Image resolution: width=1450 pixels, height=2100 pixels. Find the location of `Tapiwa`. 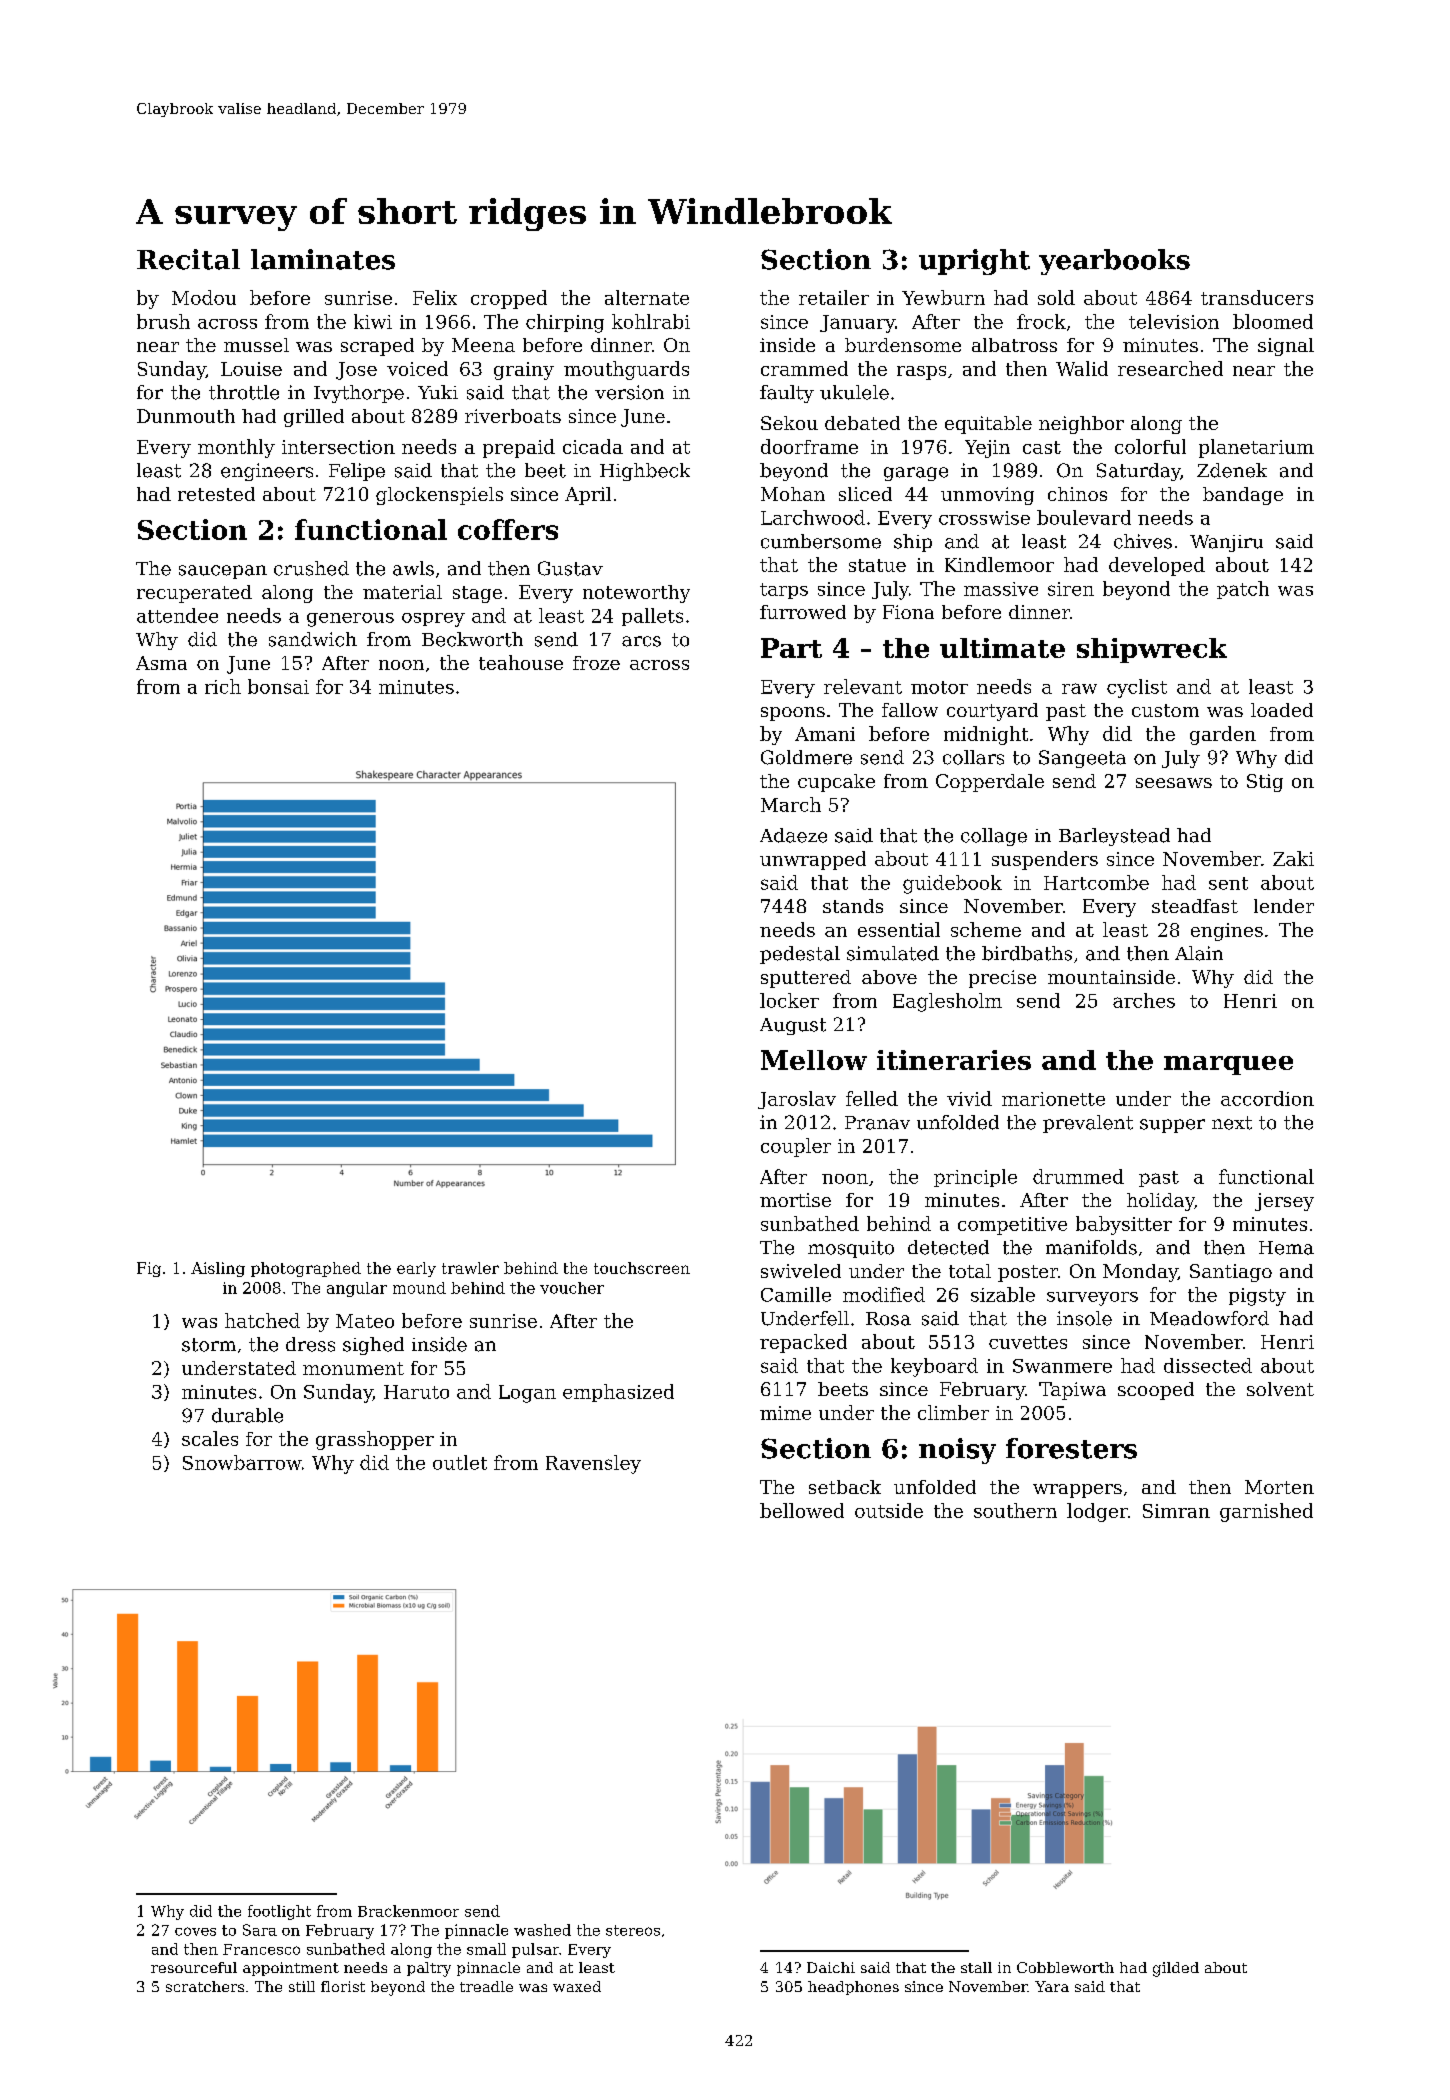

Tapiwa is located at coordinates (1072, 1391).
